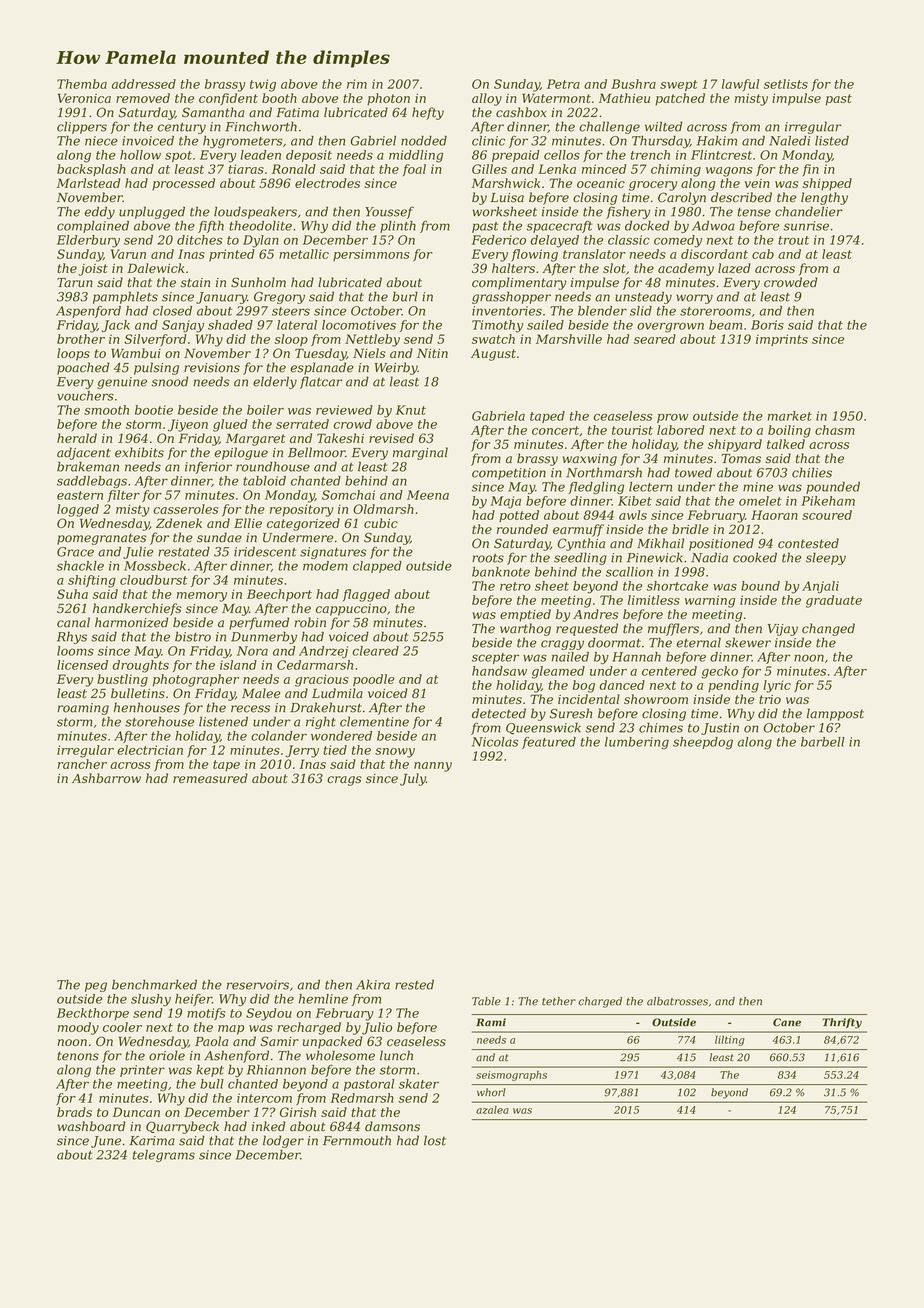  What do you see at coordinates (82, 764) in the screenshot?
I see `rancher` at bounding box center [82, 764].
